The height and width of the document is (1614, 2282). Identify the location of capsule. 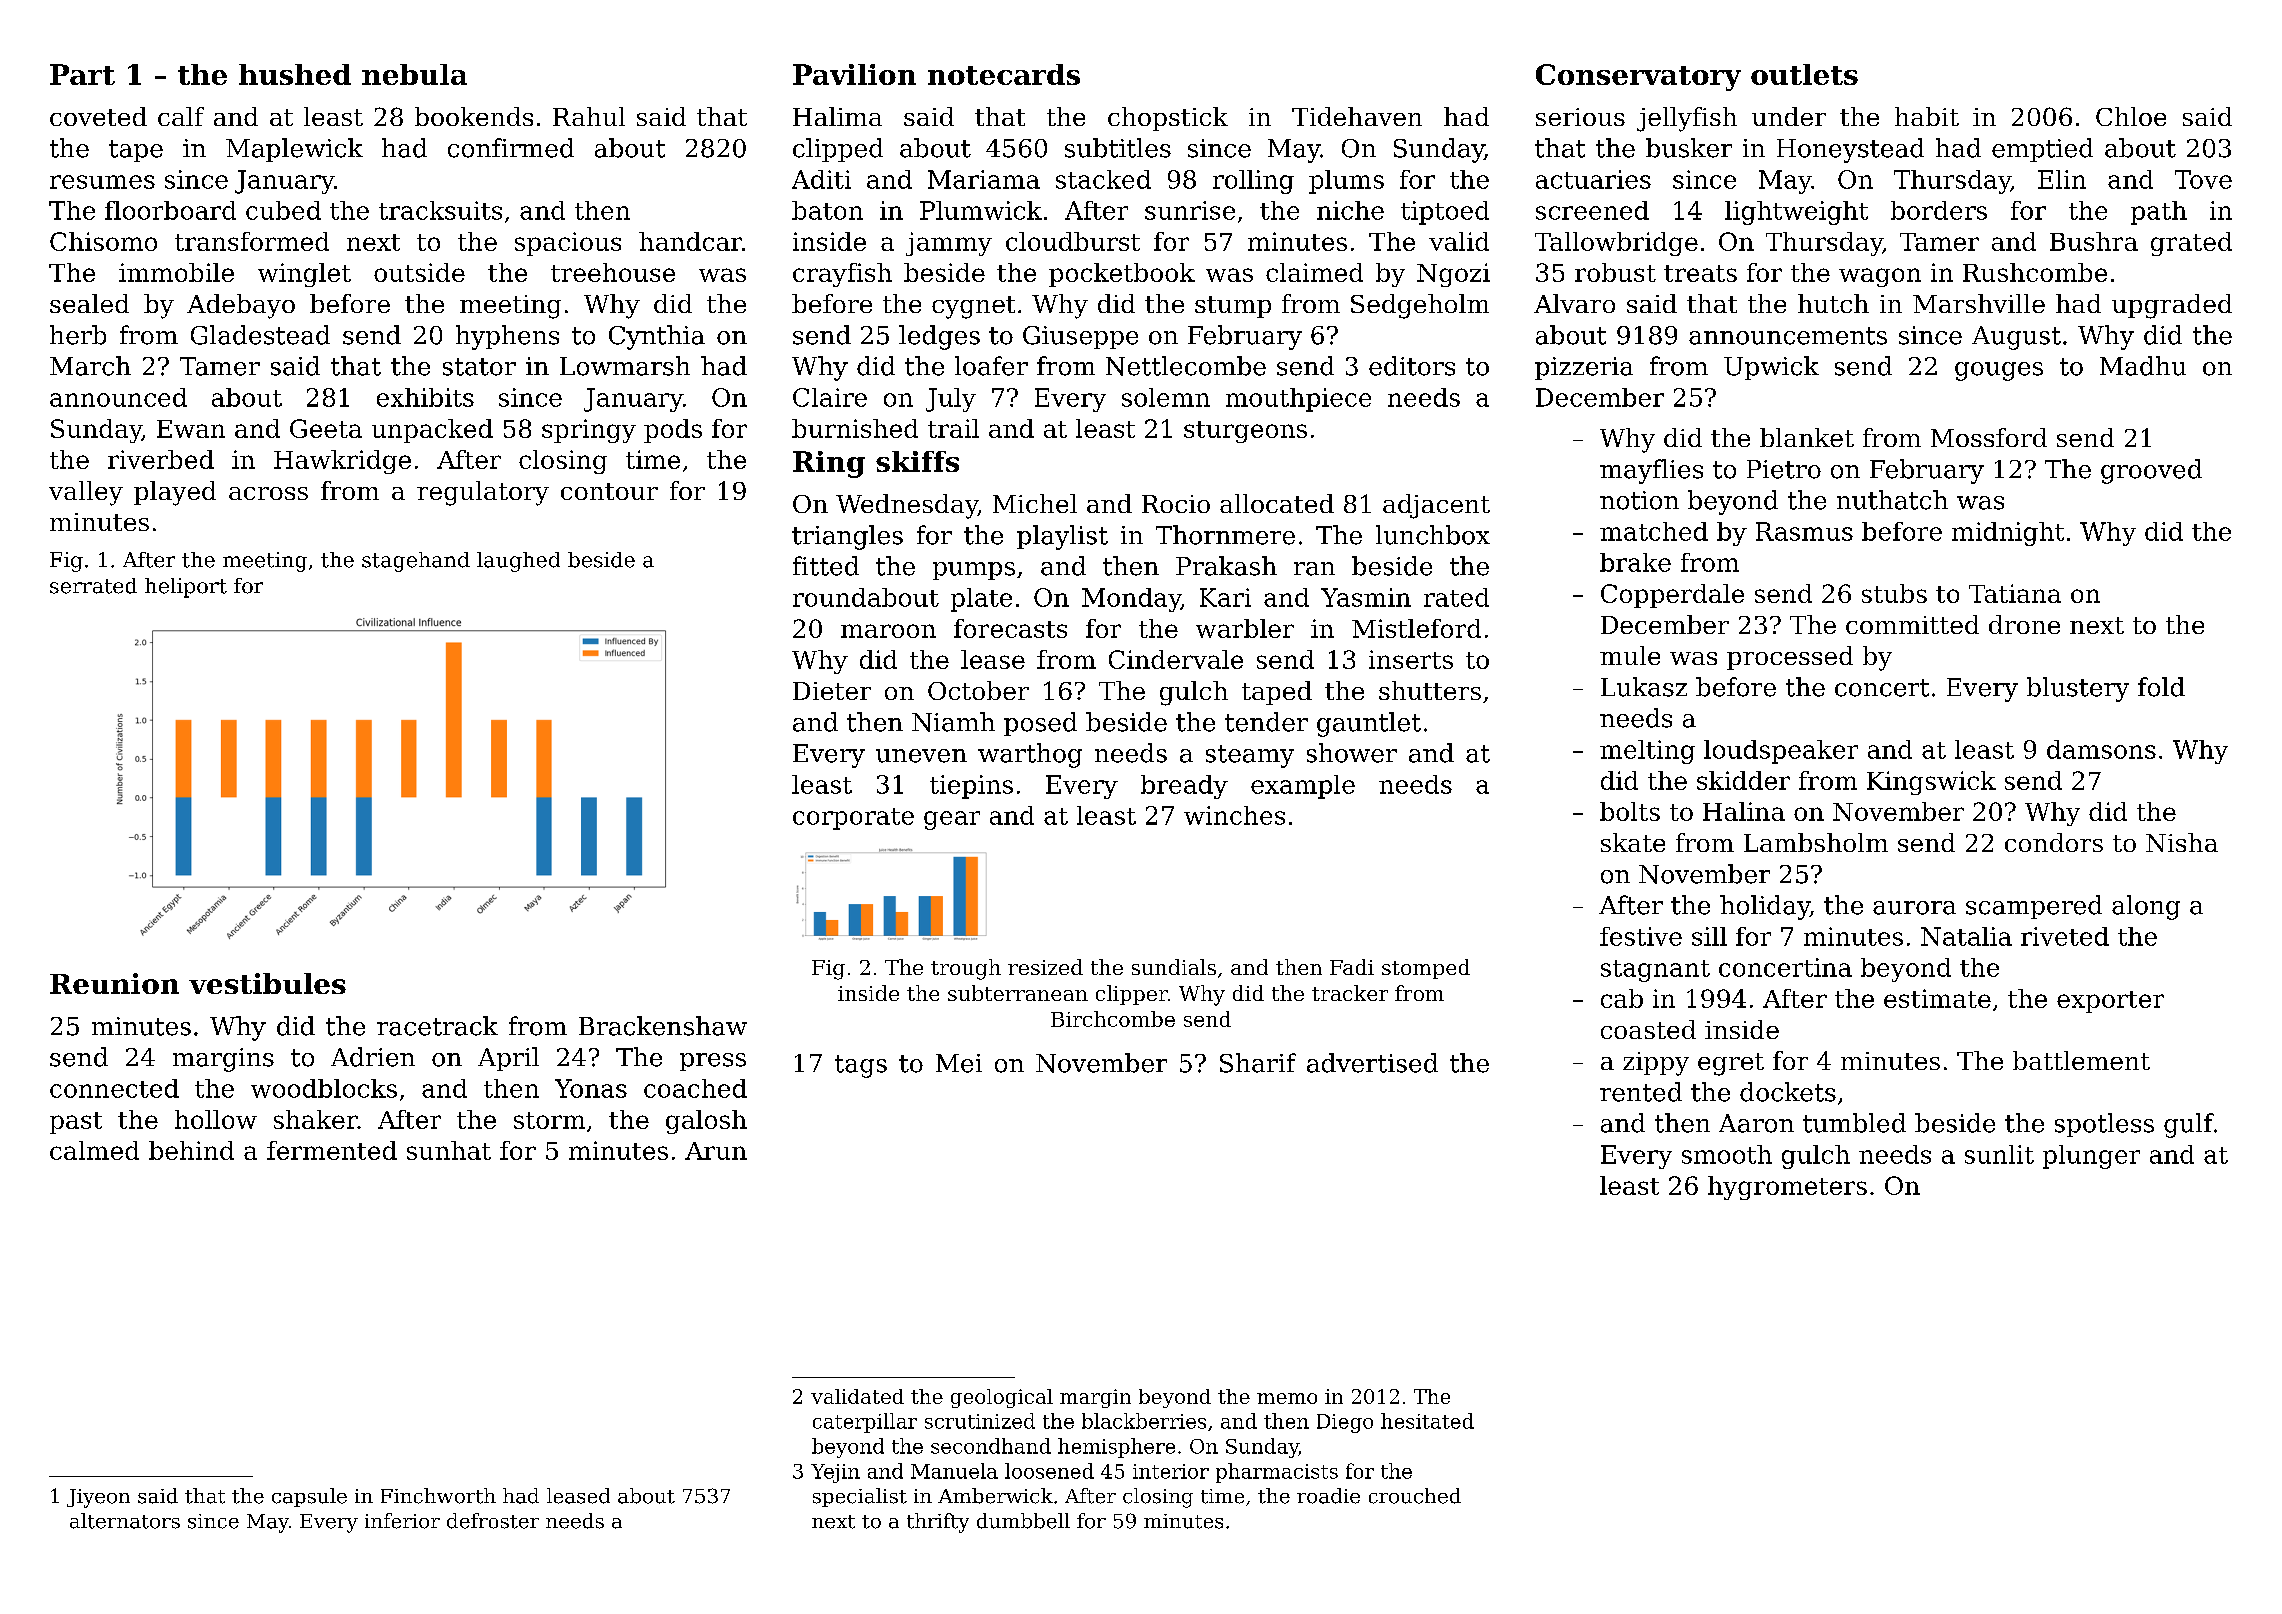
(309, 1497).
